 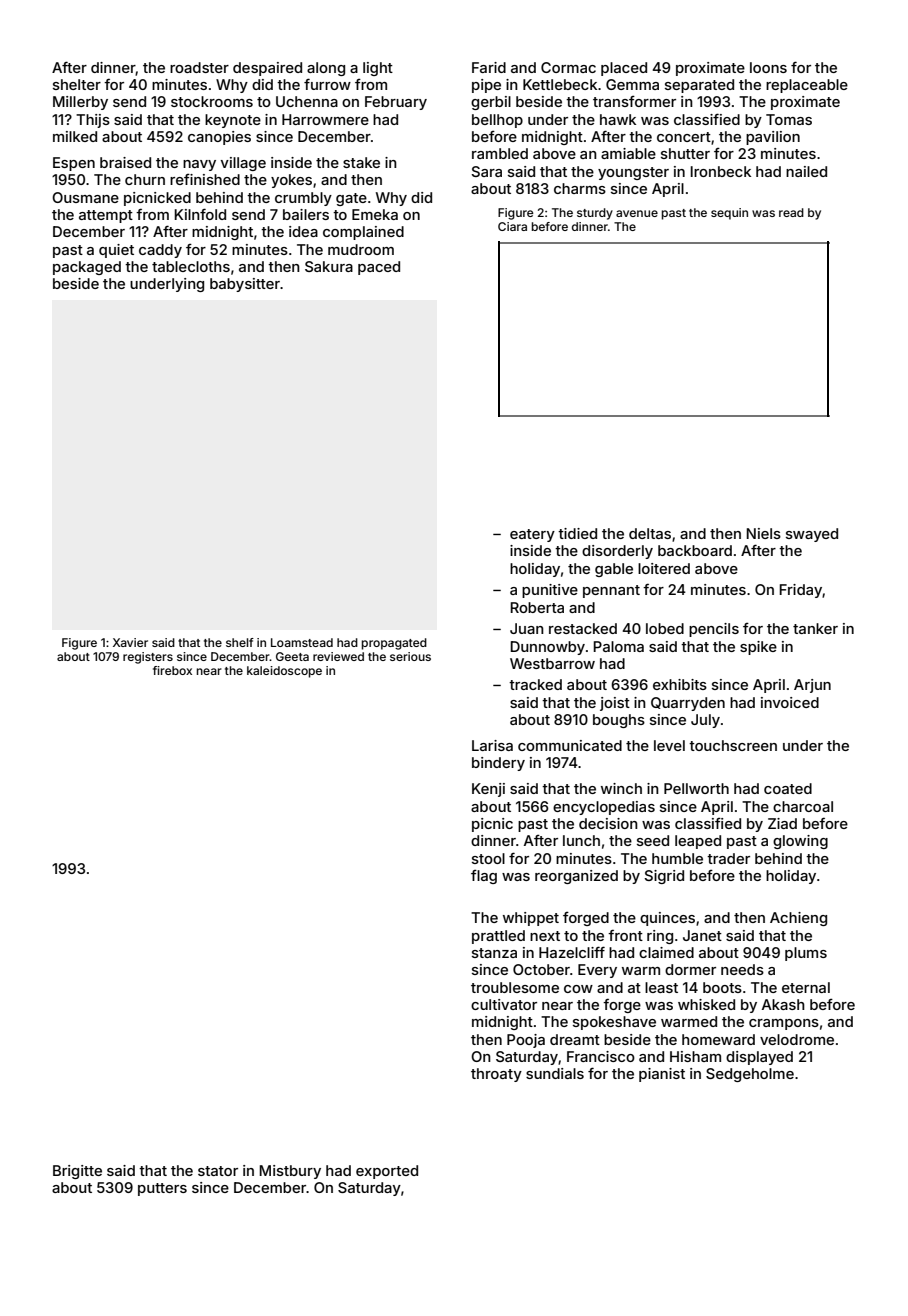 I want to click on glowing, so click(x=800, y=842).
